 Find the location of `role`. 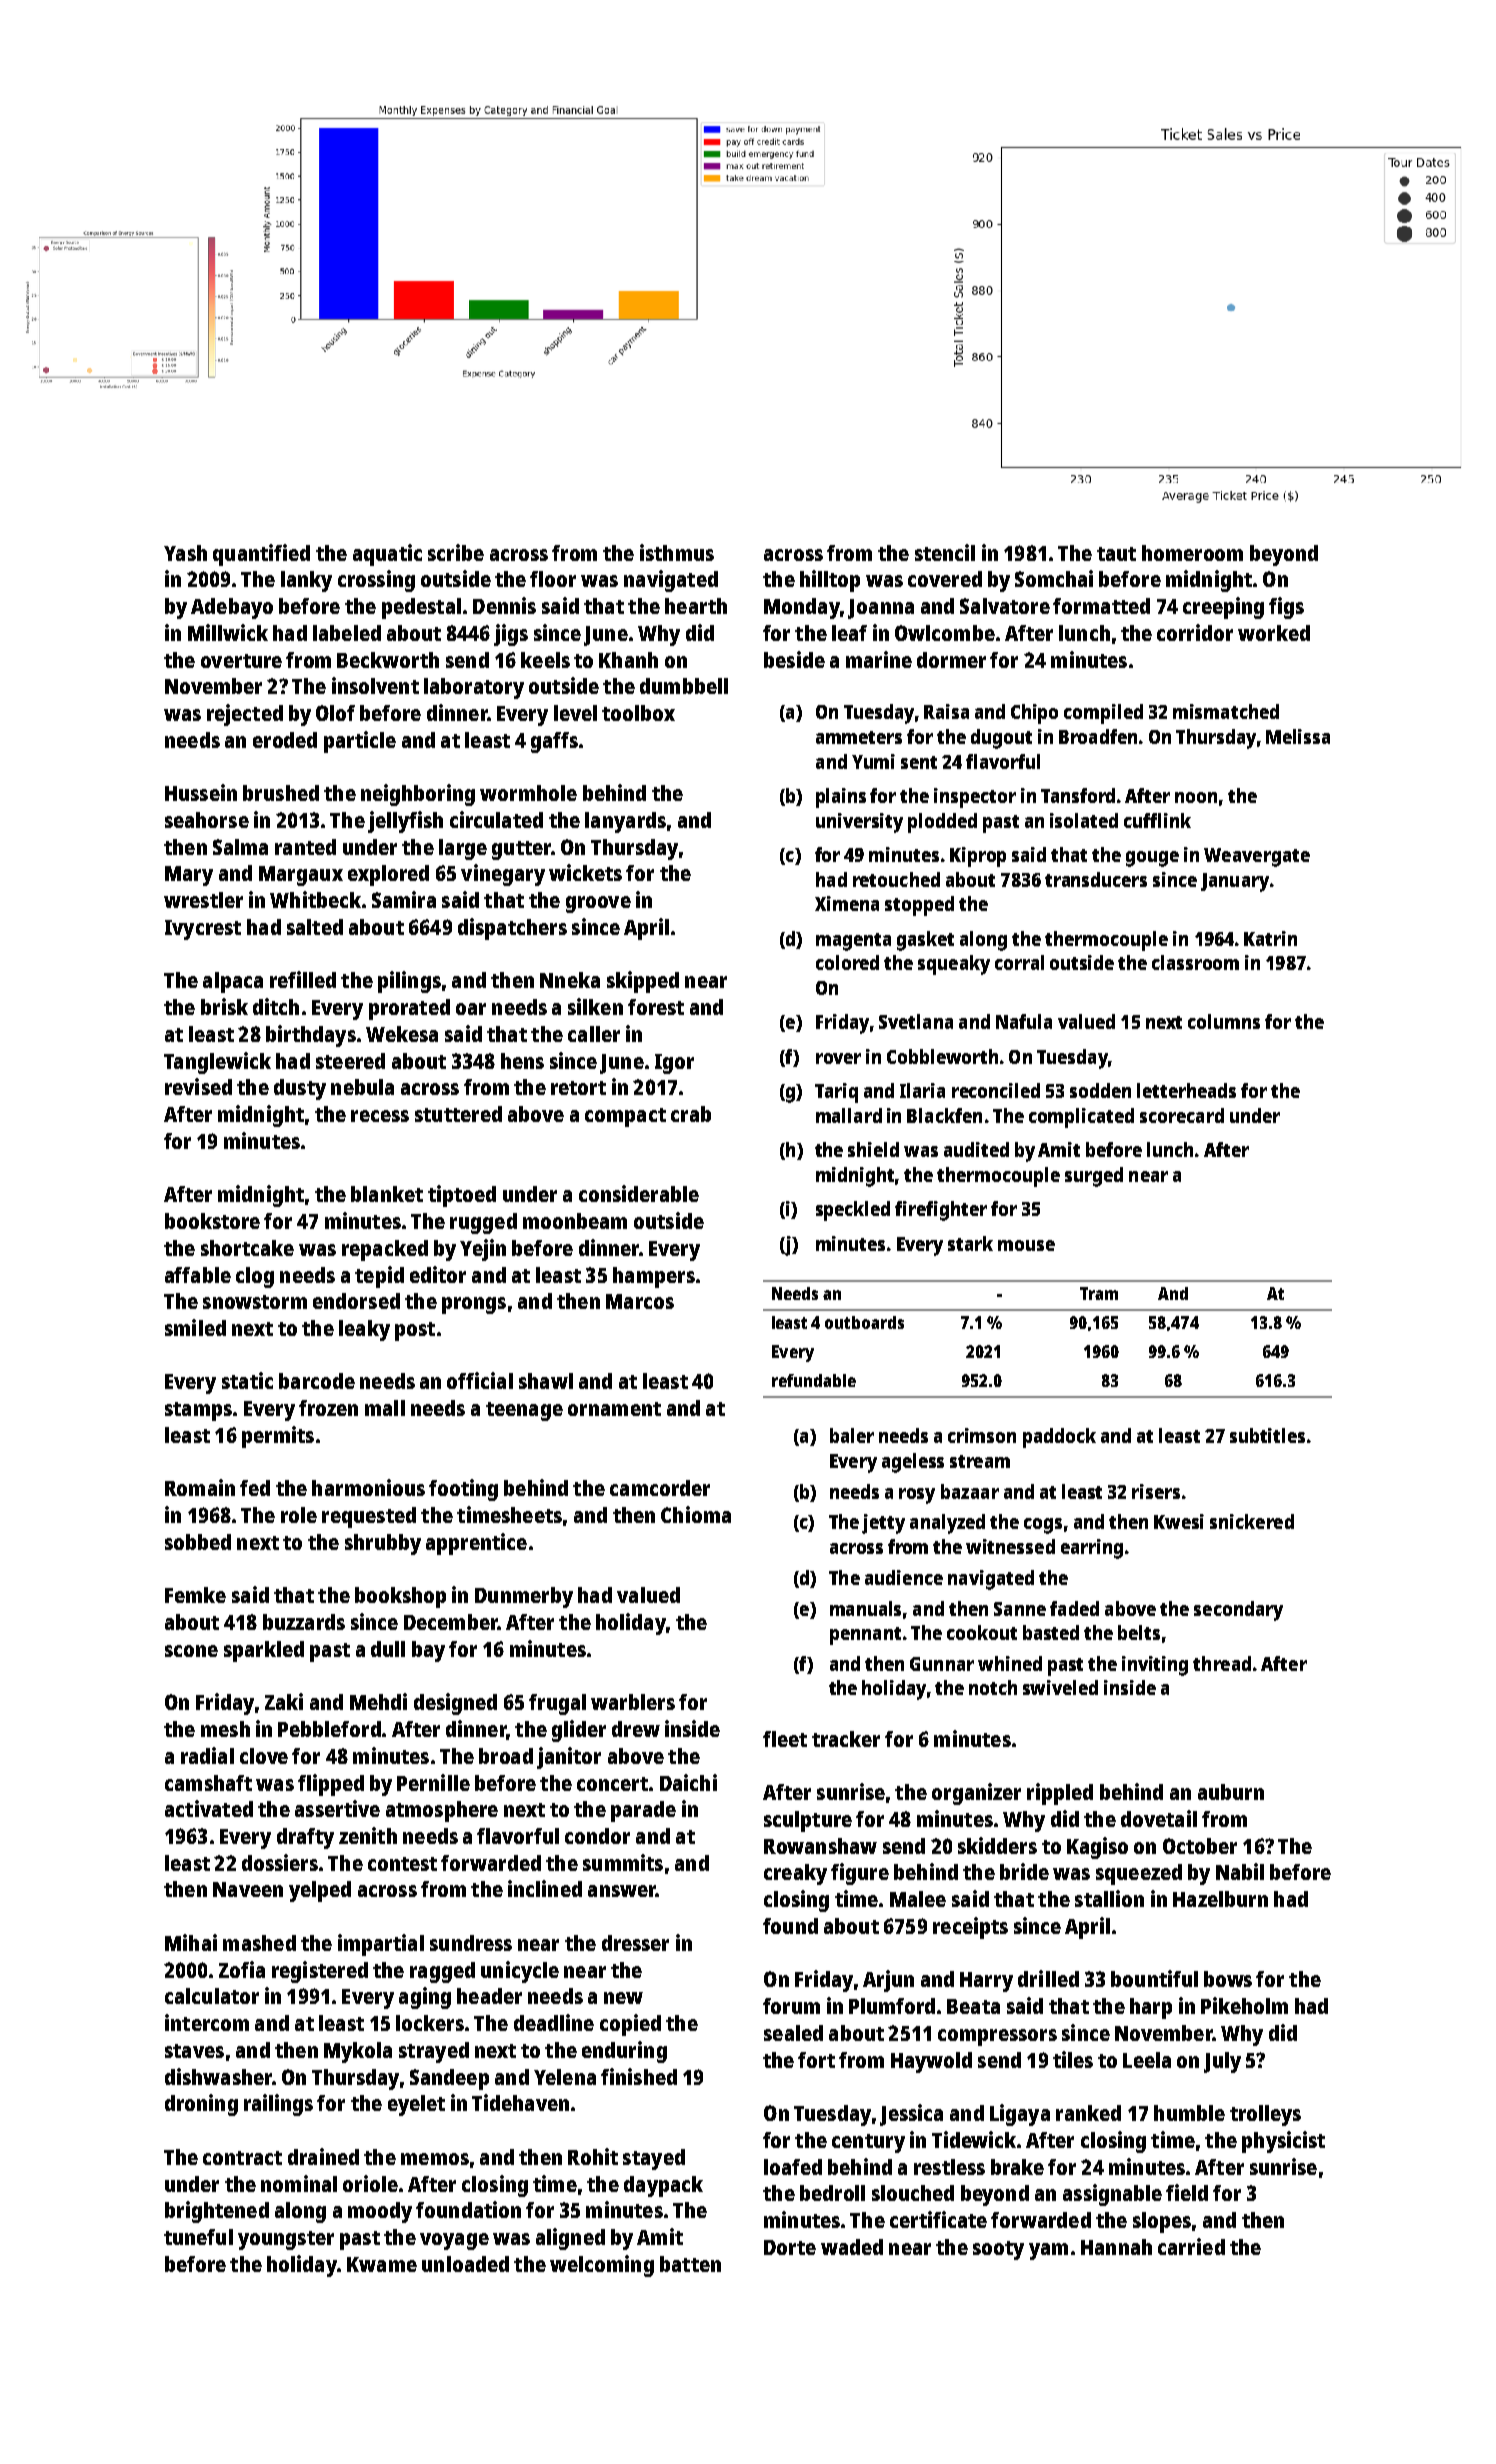

role is located at coordinates (299, 1515).
